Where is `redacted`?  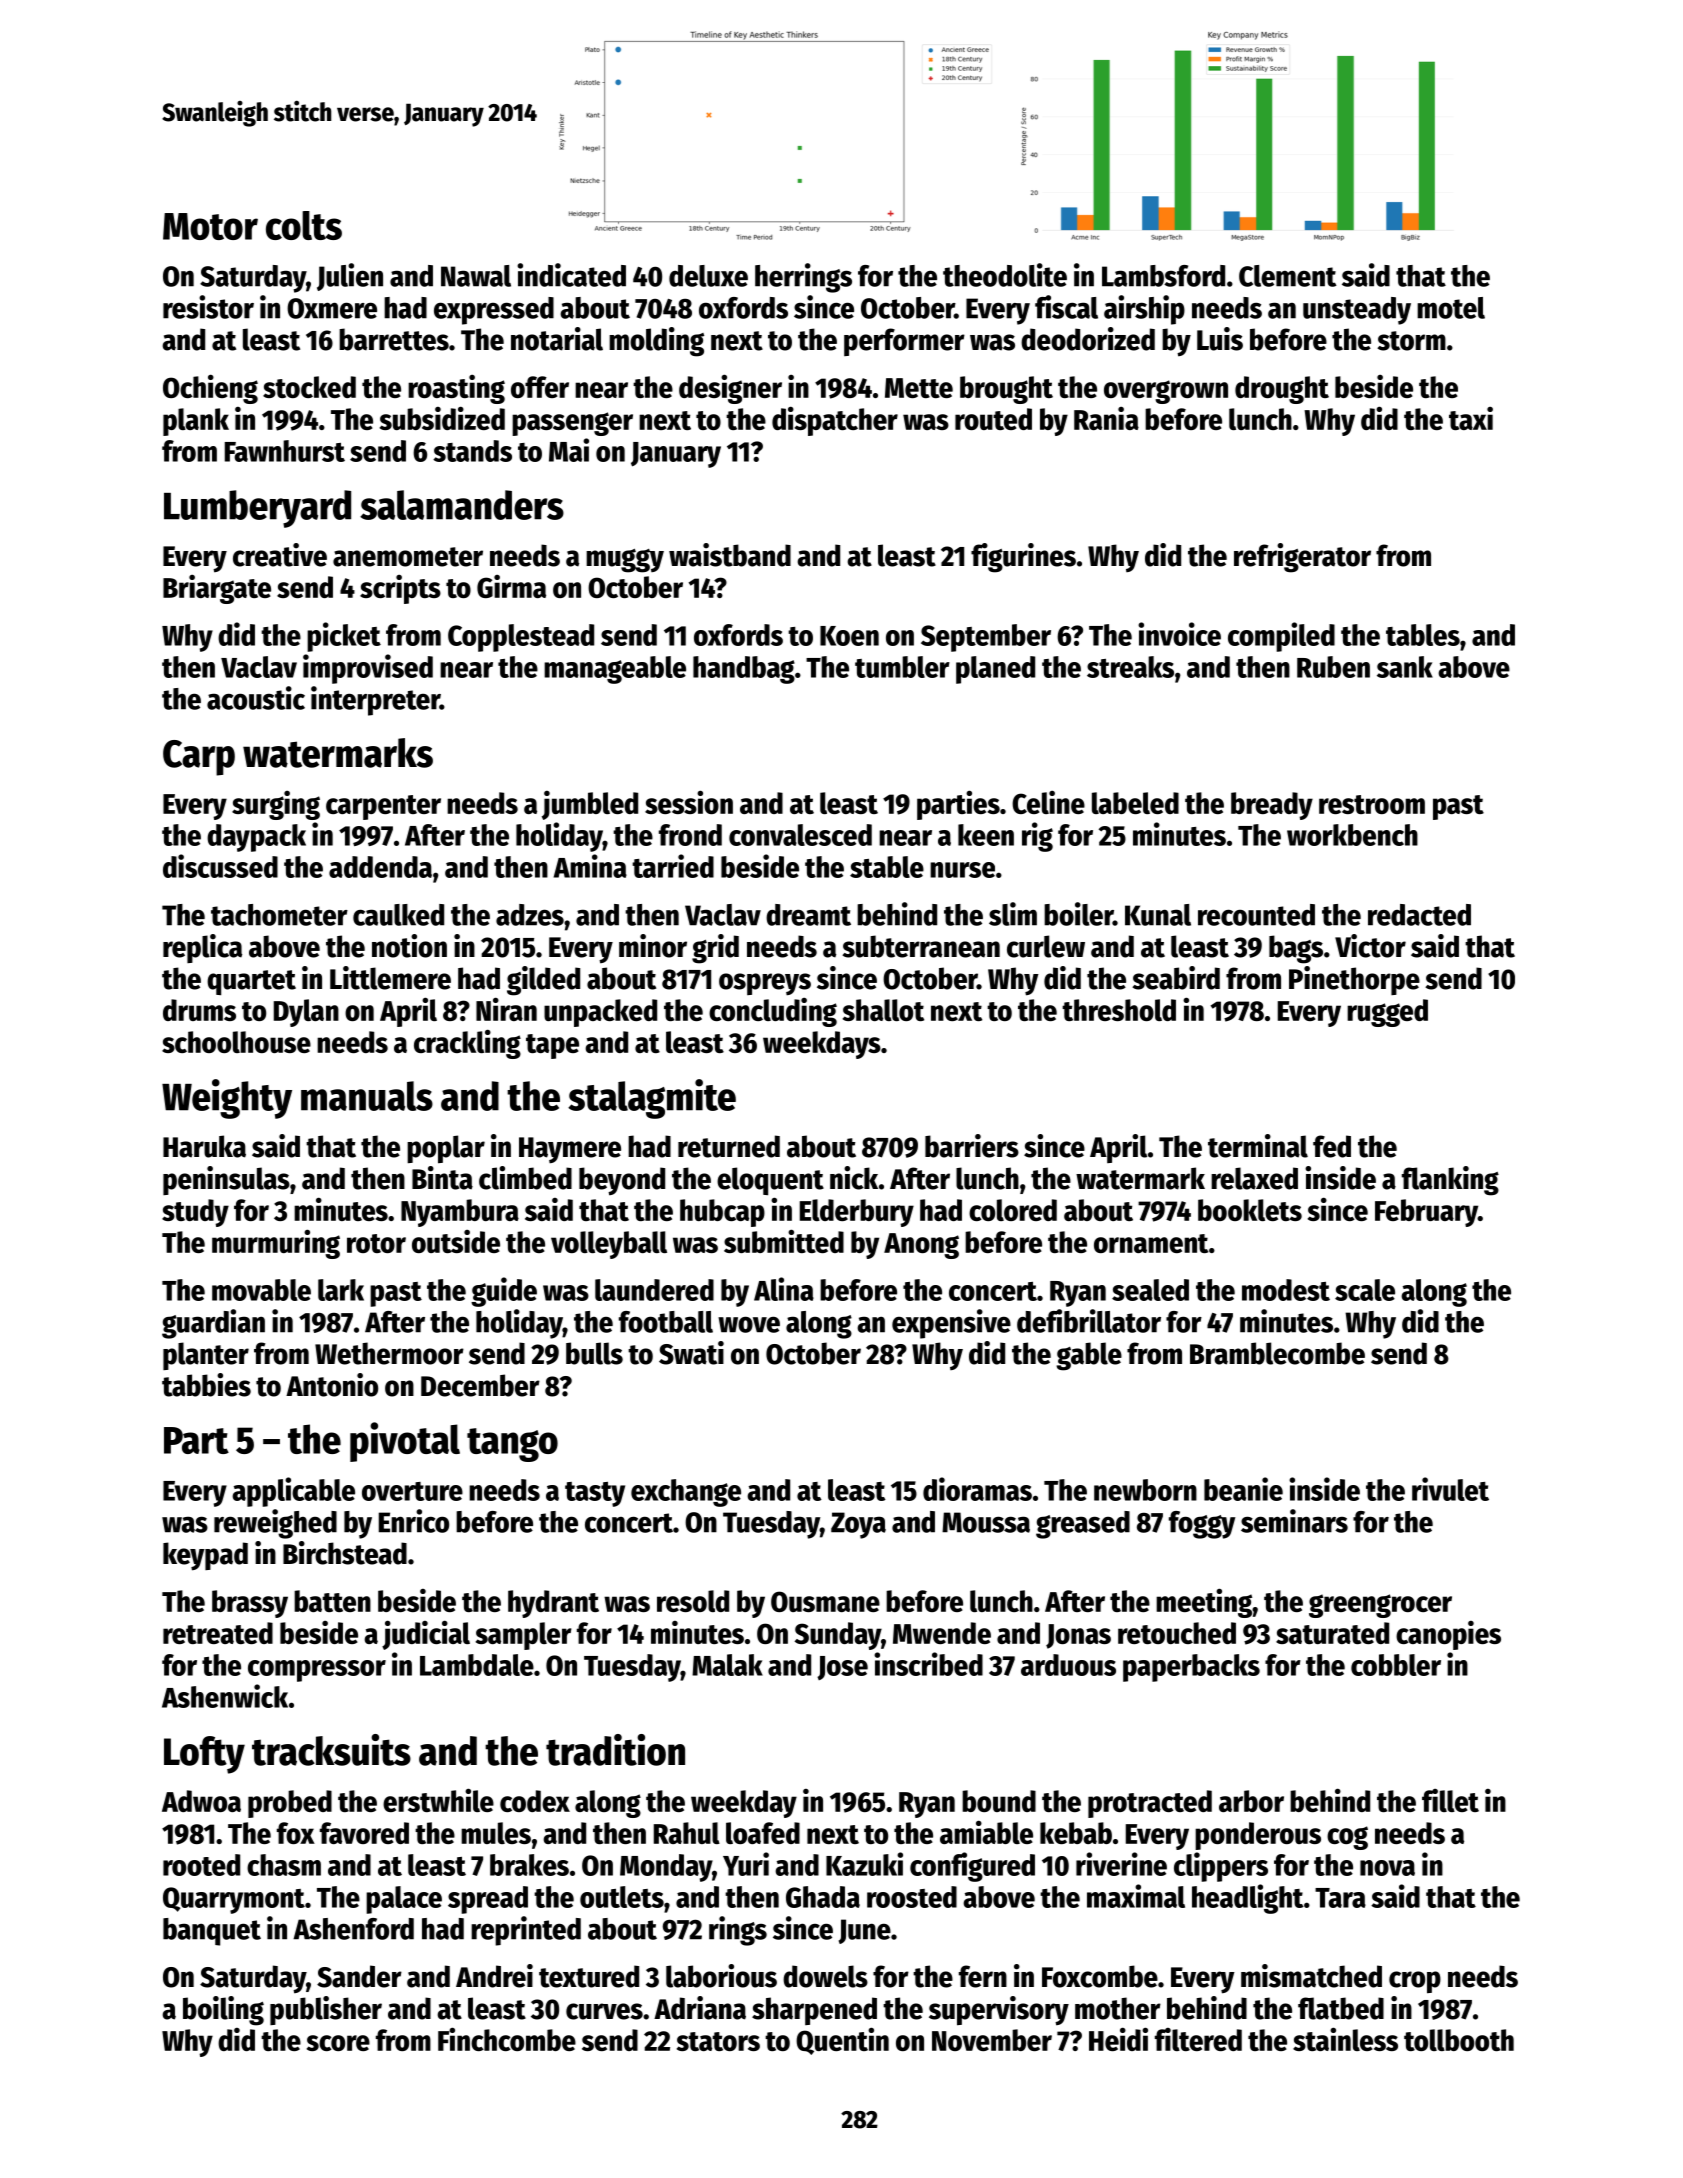
redacted is located at coordinates (1419, 915).
